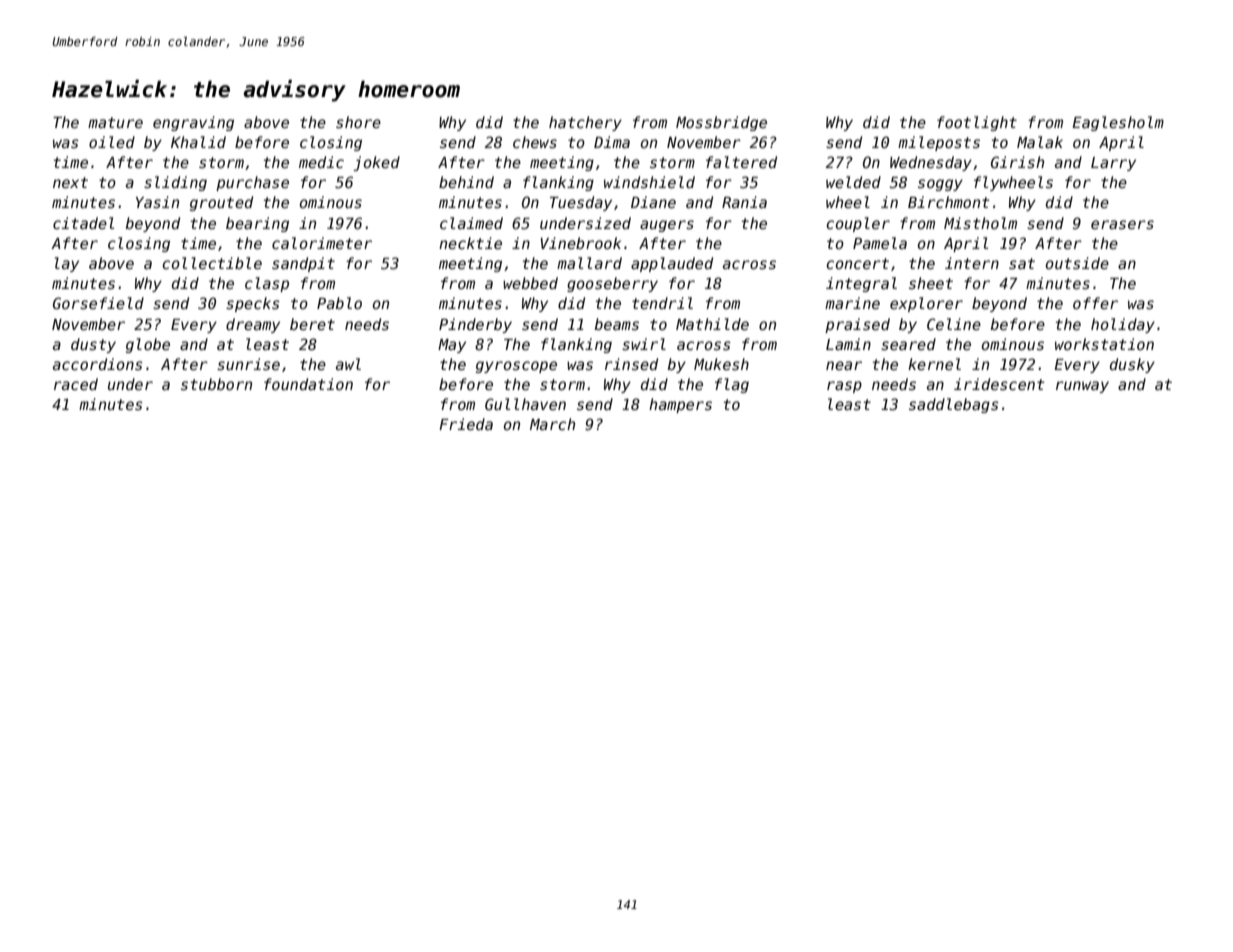  What do you see at coordinates (972, 263) in the screenshot?
I see `intern` at bounding box center [972, 263].
